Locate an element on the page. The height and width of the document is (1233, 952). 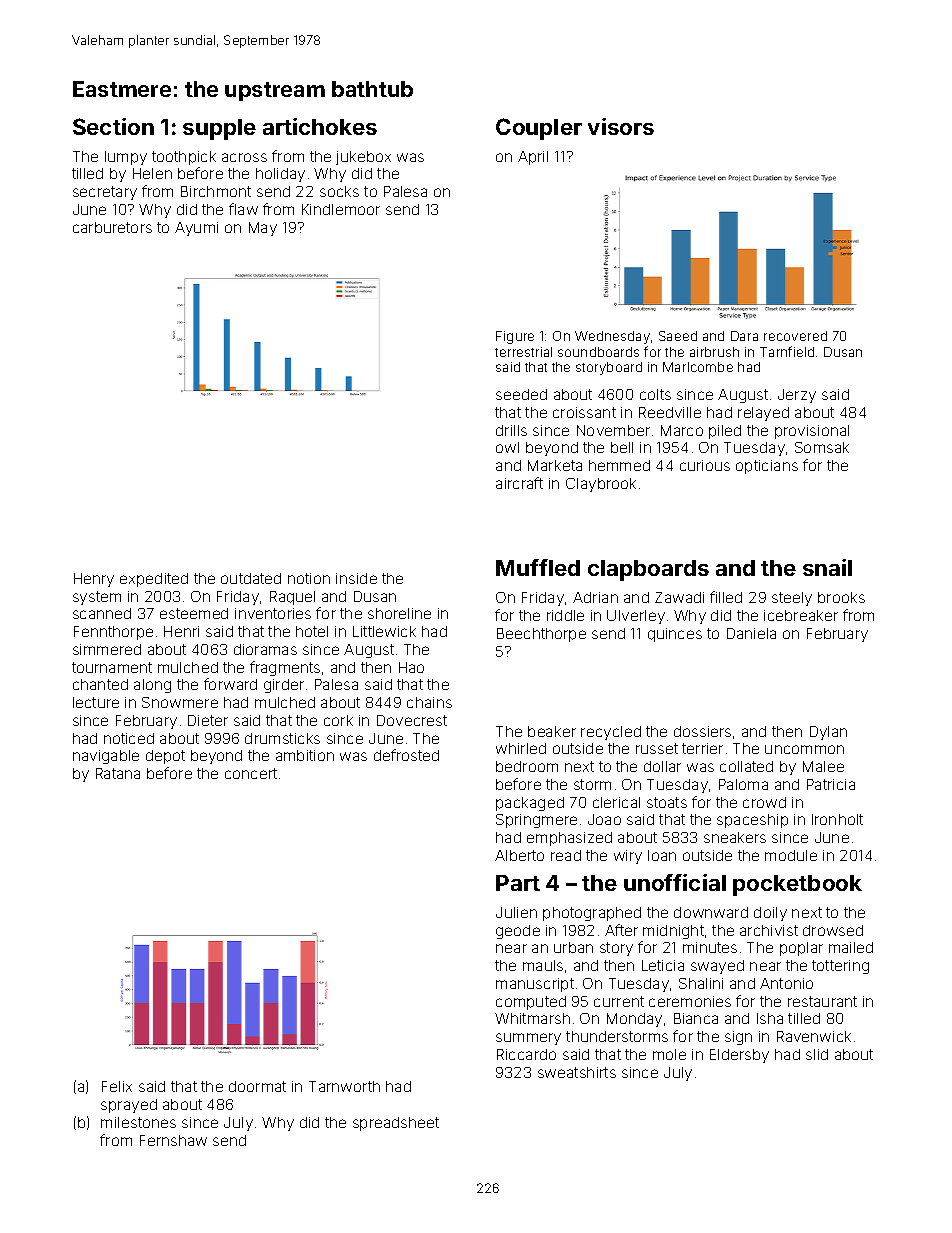
navigable is located at coordinates (106, 757).
